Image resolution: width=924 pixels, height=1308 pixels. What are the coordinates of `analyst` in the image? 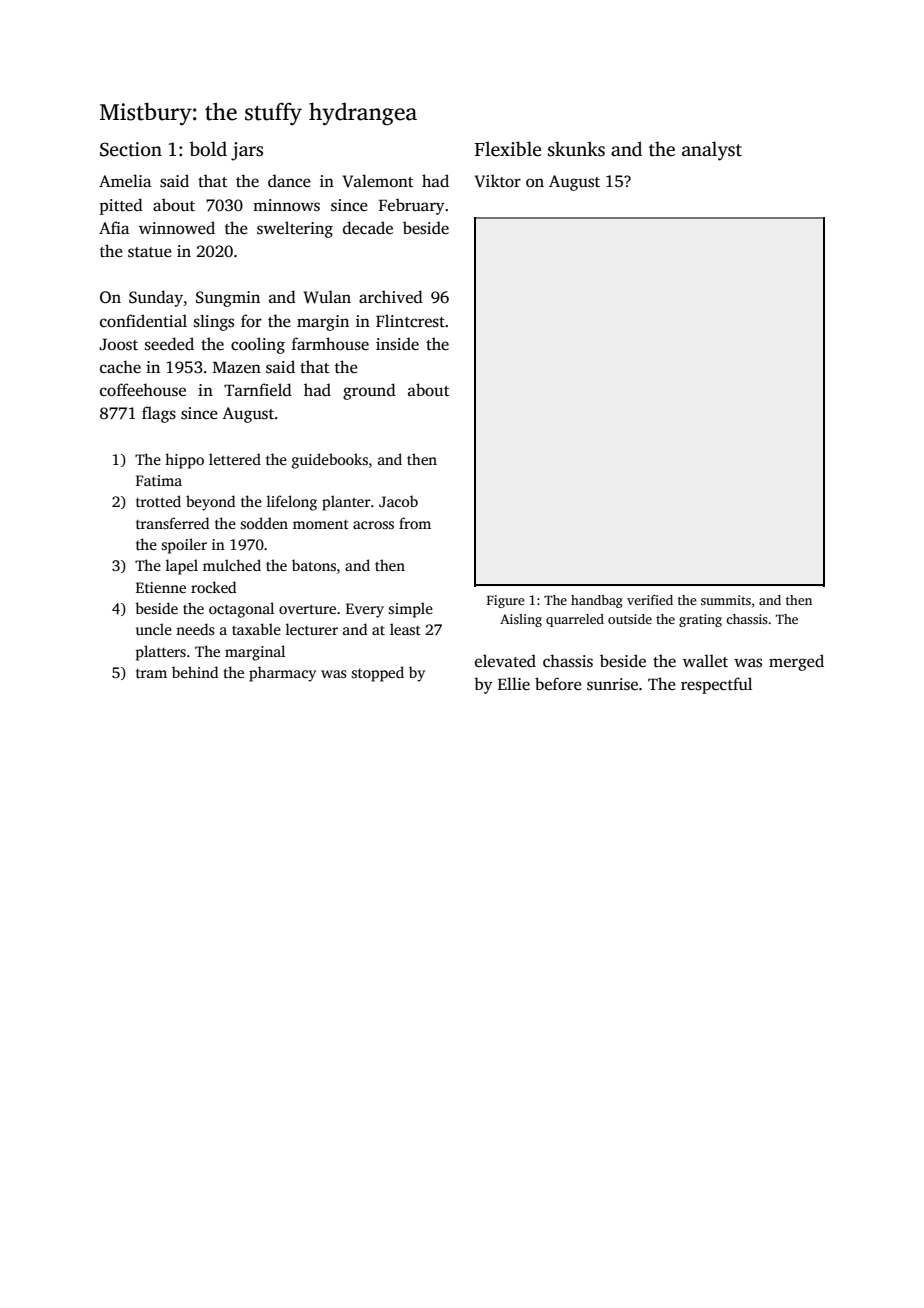 It's located at (712, 151).
